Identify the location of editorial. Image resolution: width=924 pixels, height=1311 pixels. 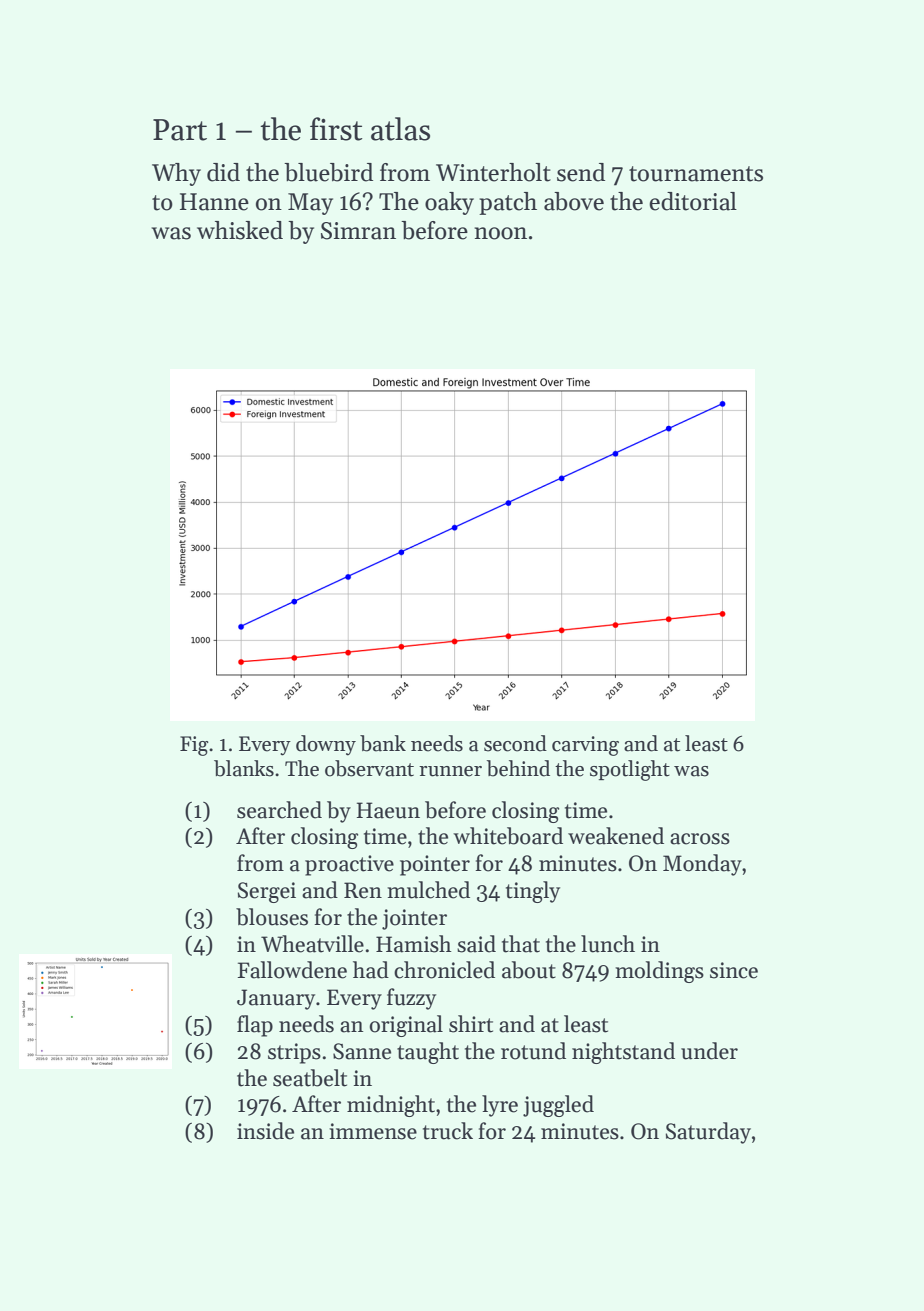
(693, 201).
